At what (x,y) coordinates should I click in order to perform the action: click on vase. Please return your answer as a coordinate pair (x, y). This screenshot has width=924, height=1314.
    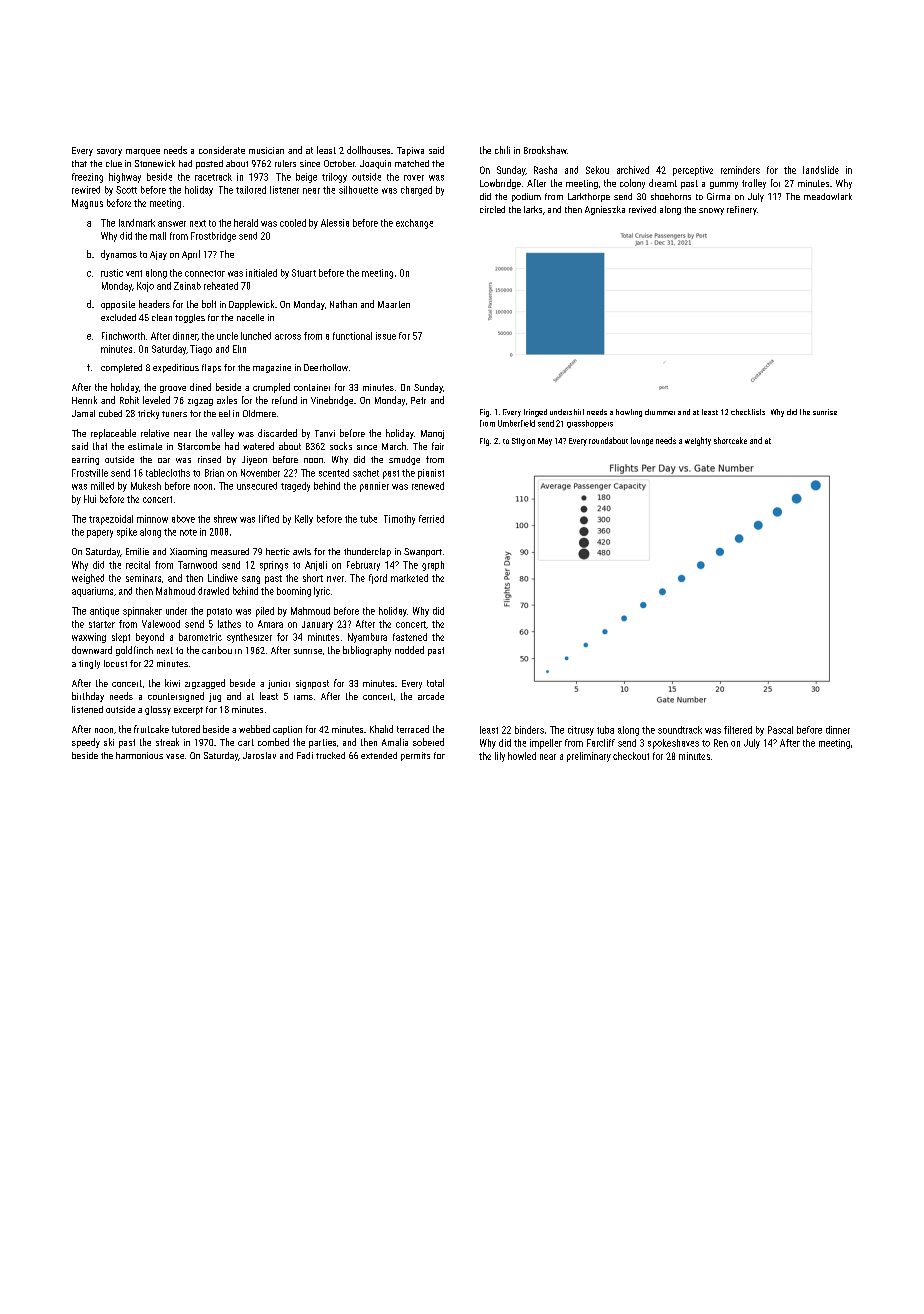
    Looking at the image, I should click on (175, 756).
